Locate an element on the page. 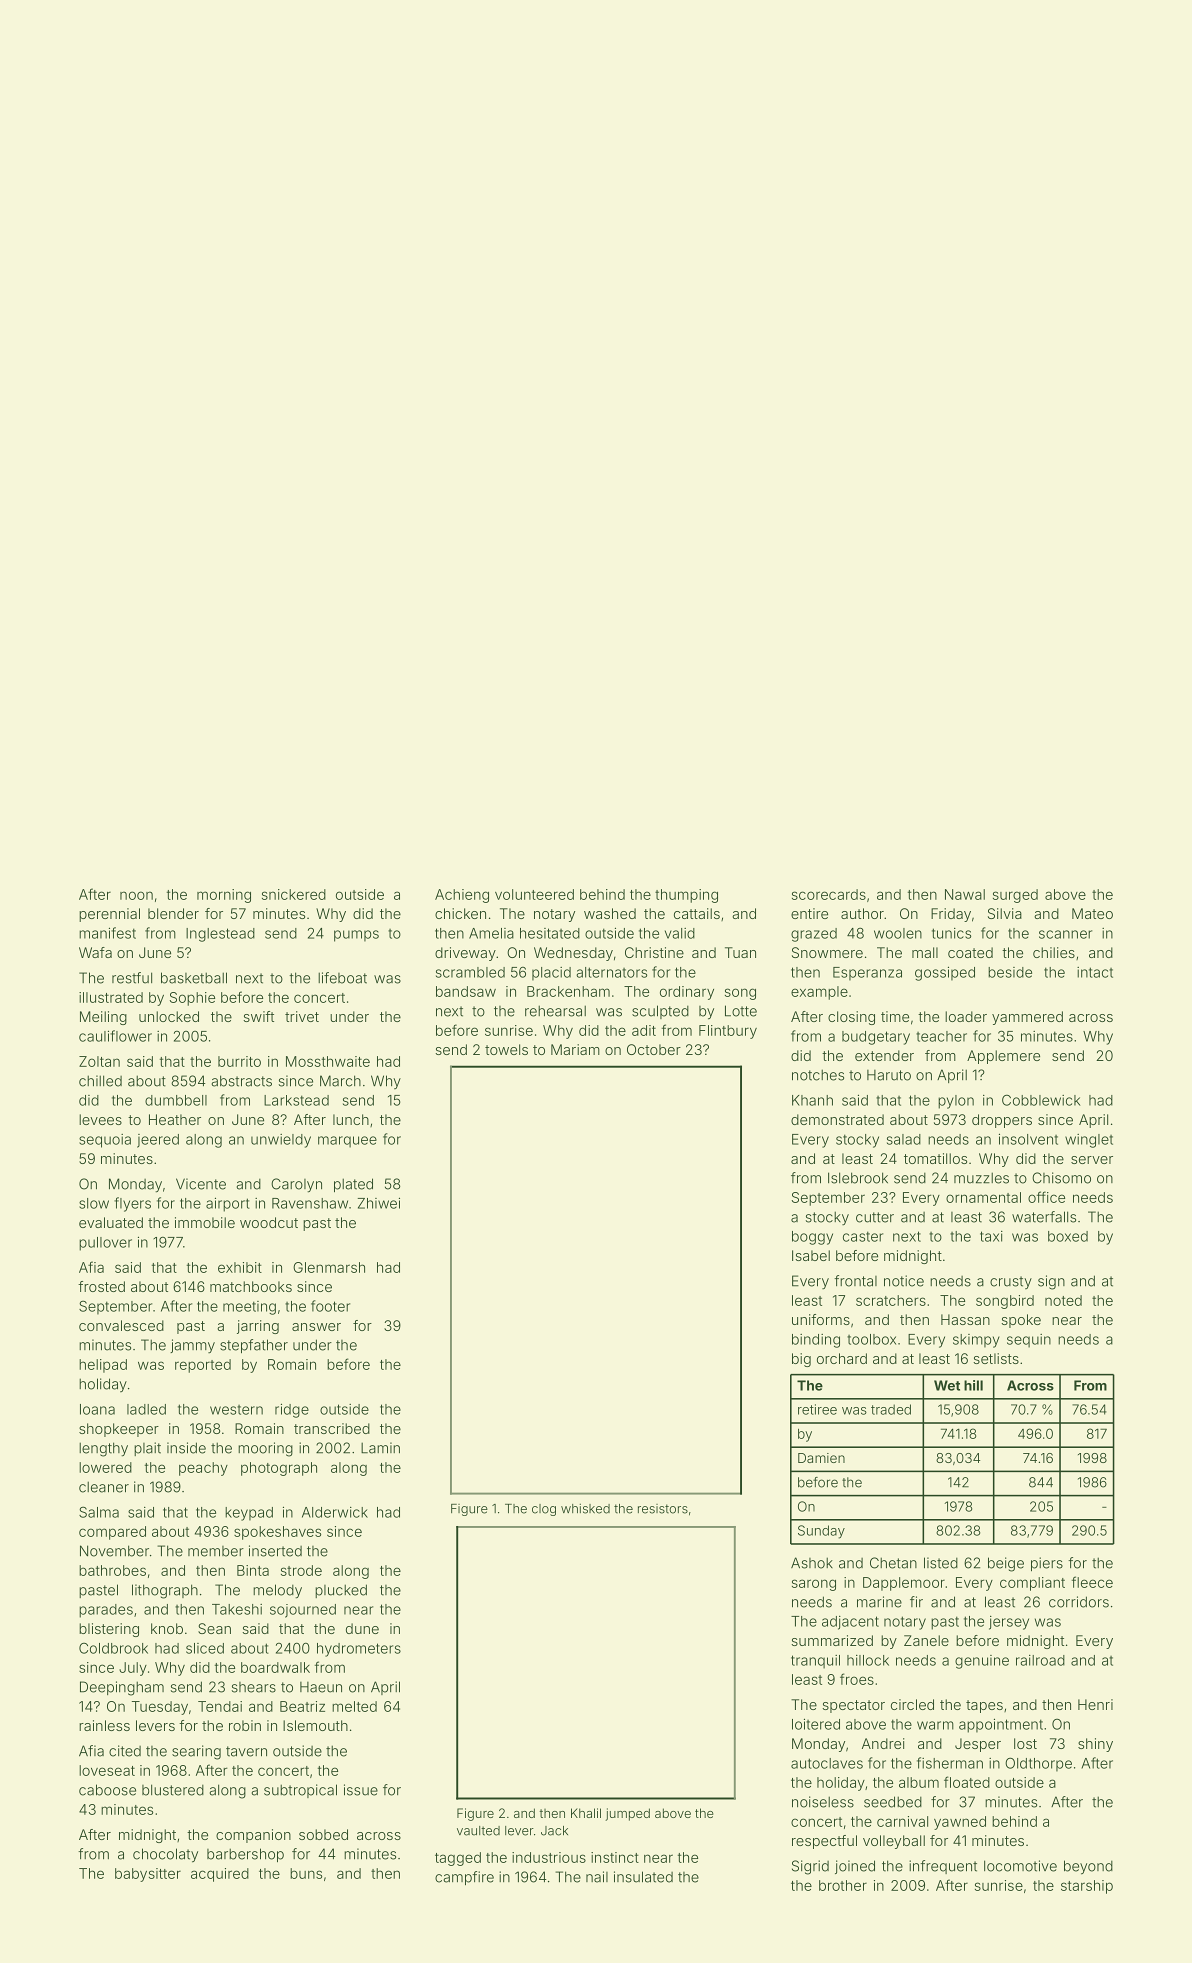  jersey is located at coordinates (1009, 1623).
